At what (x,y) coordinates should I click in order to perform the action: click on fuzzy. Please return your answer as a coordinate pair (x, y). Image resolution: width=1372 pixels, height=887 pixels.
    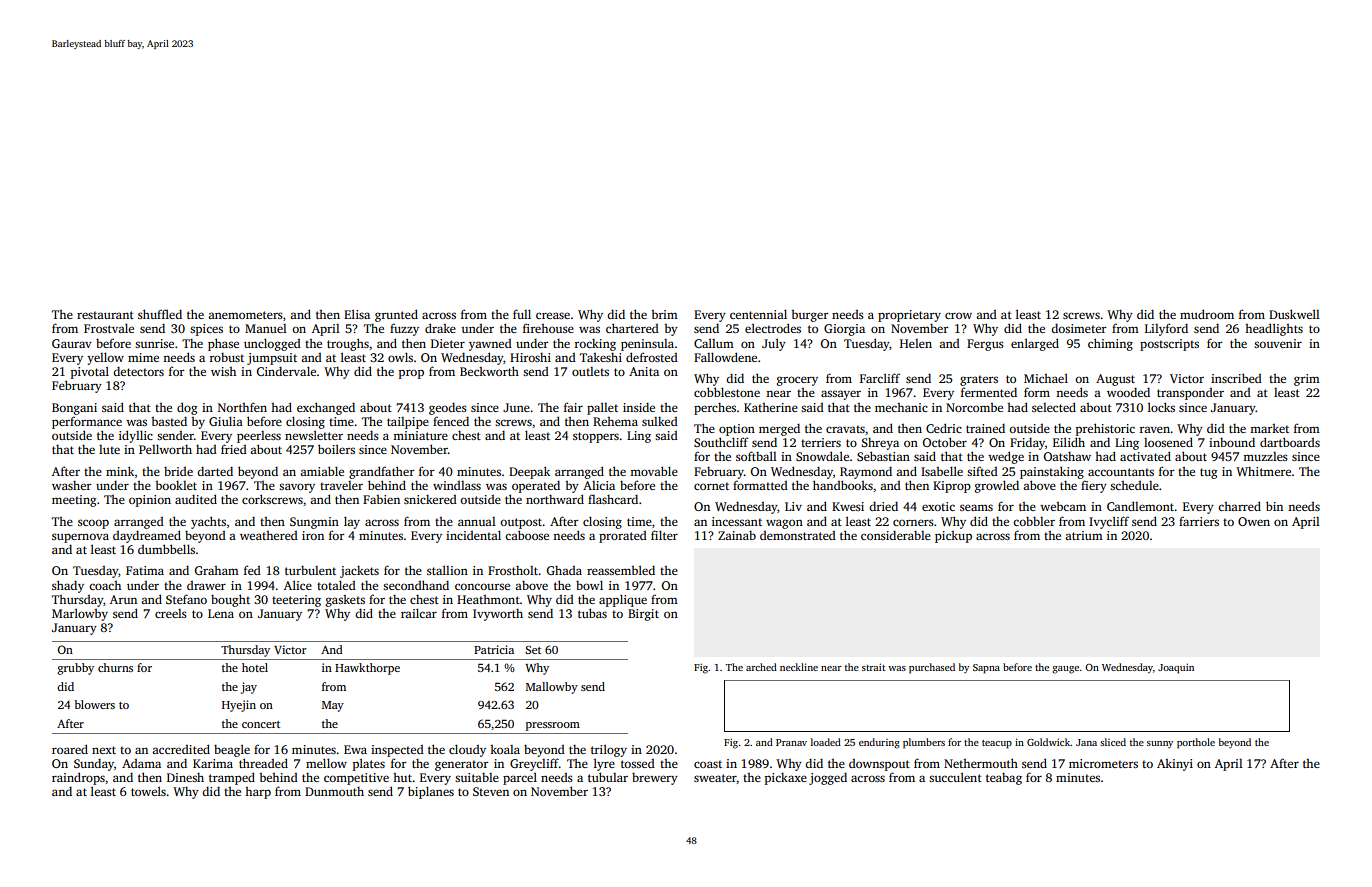
    Looking at the image, I should click on (404, 329).
